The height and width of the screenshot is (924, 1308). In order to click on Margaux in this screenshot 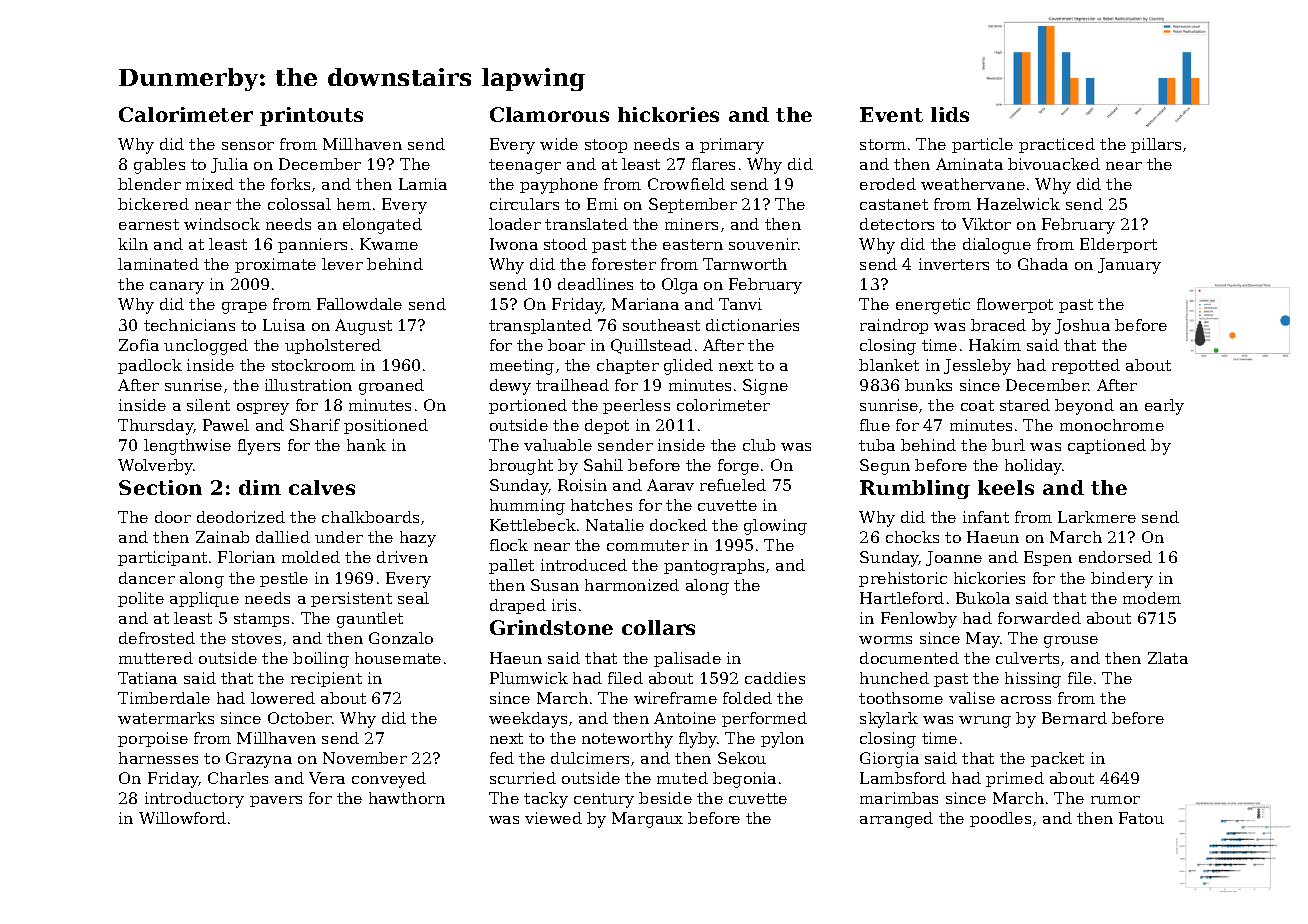, I will do `click(647, 820)`.
